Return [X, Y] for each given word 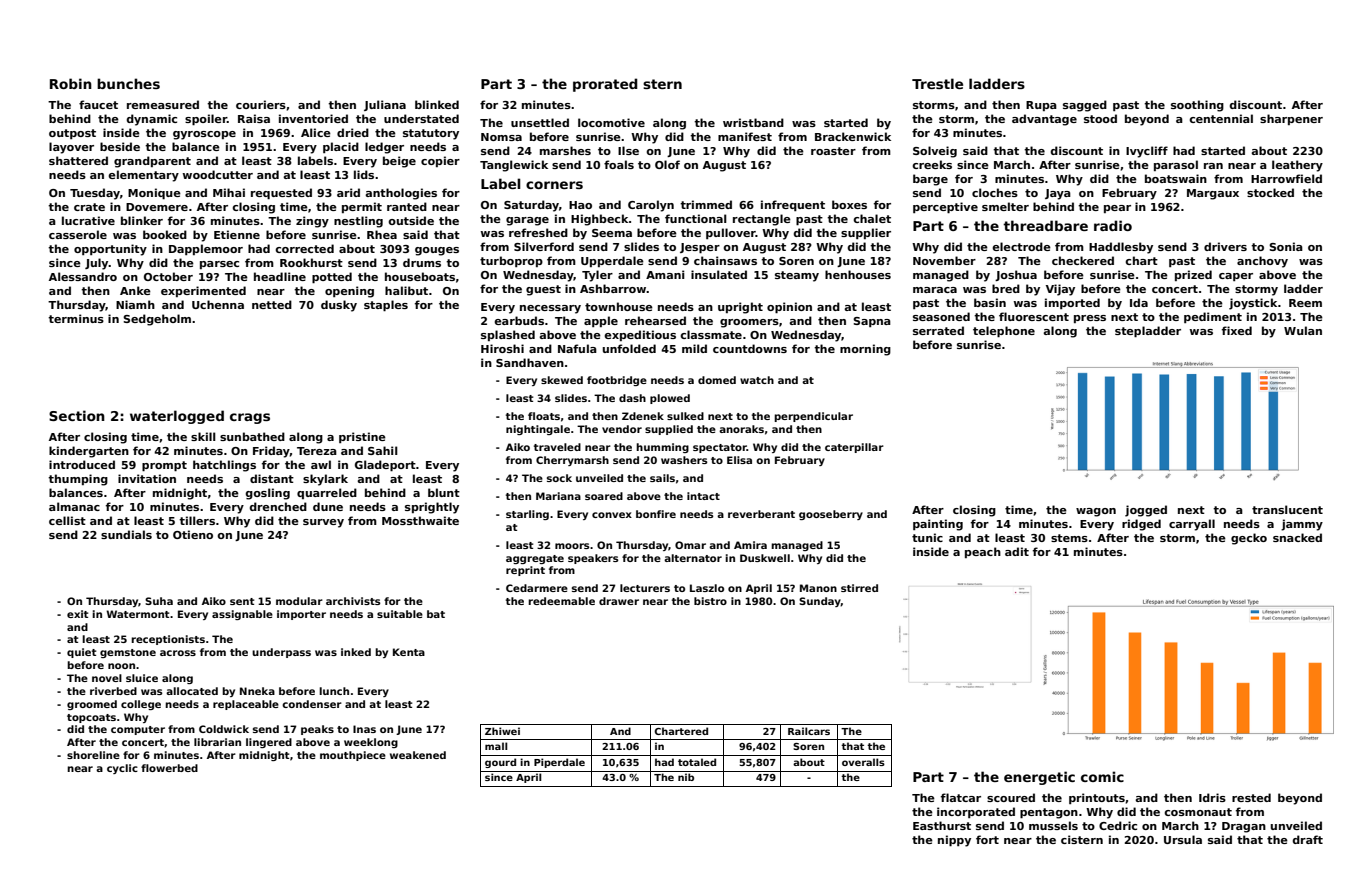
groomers [749, 323]
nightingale [538, 430]
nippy [954, 841]
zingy [312, 222]
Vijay [1060, 290]
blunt [444, 492]
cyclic [122, 769]
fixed [1237, 330]
